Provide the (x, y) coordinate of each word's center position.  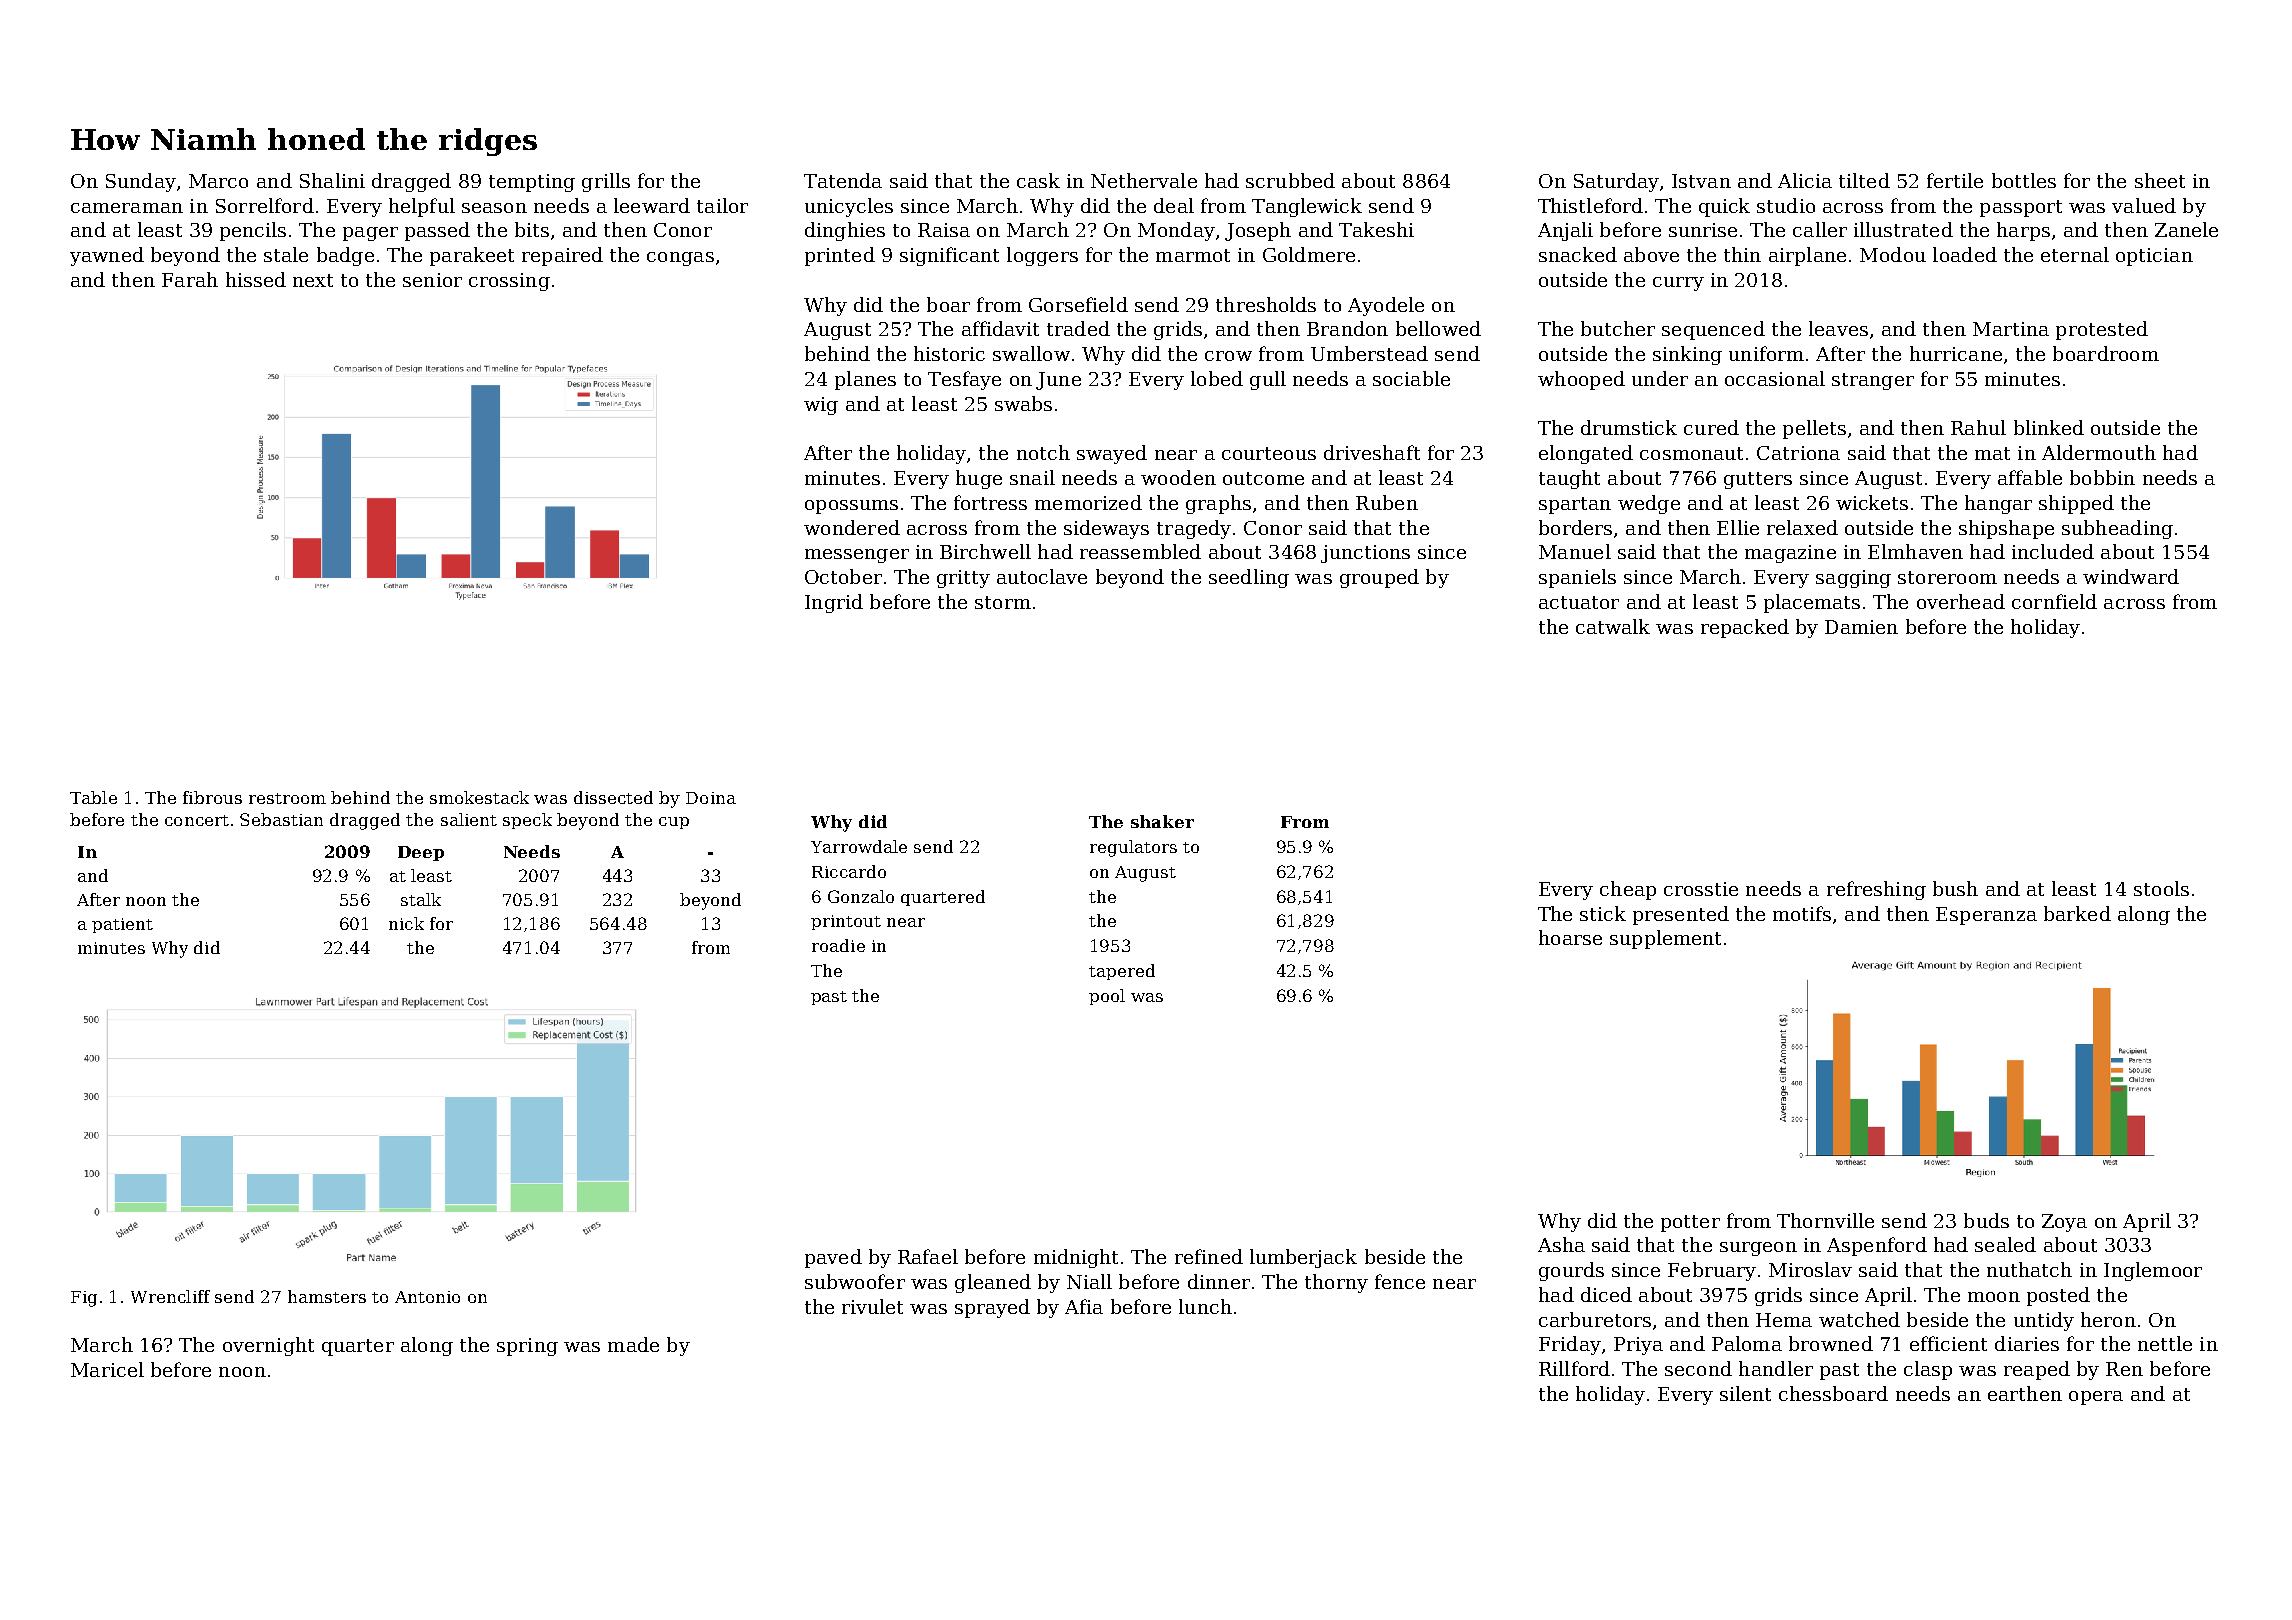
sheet (2160, 180)
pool (1107, 997)
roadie (838, 945)
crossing (509, 282)
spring (527, 1347)
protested (2102, 330)
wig (821, 406)
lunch (1205, 1306)
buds (1986, 1220)
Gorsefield (1078, 304)
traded (1078, 328)
